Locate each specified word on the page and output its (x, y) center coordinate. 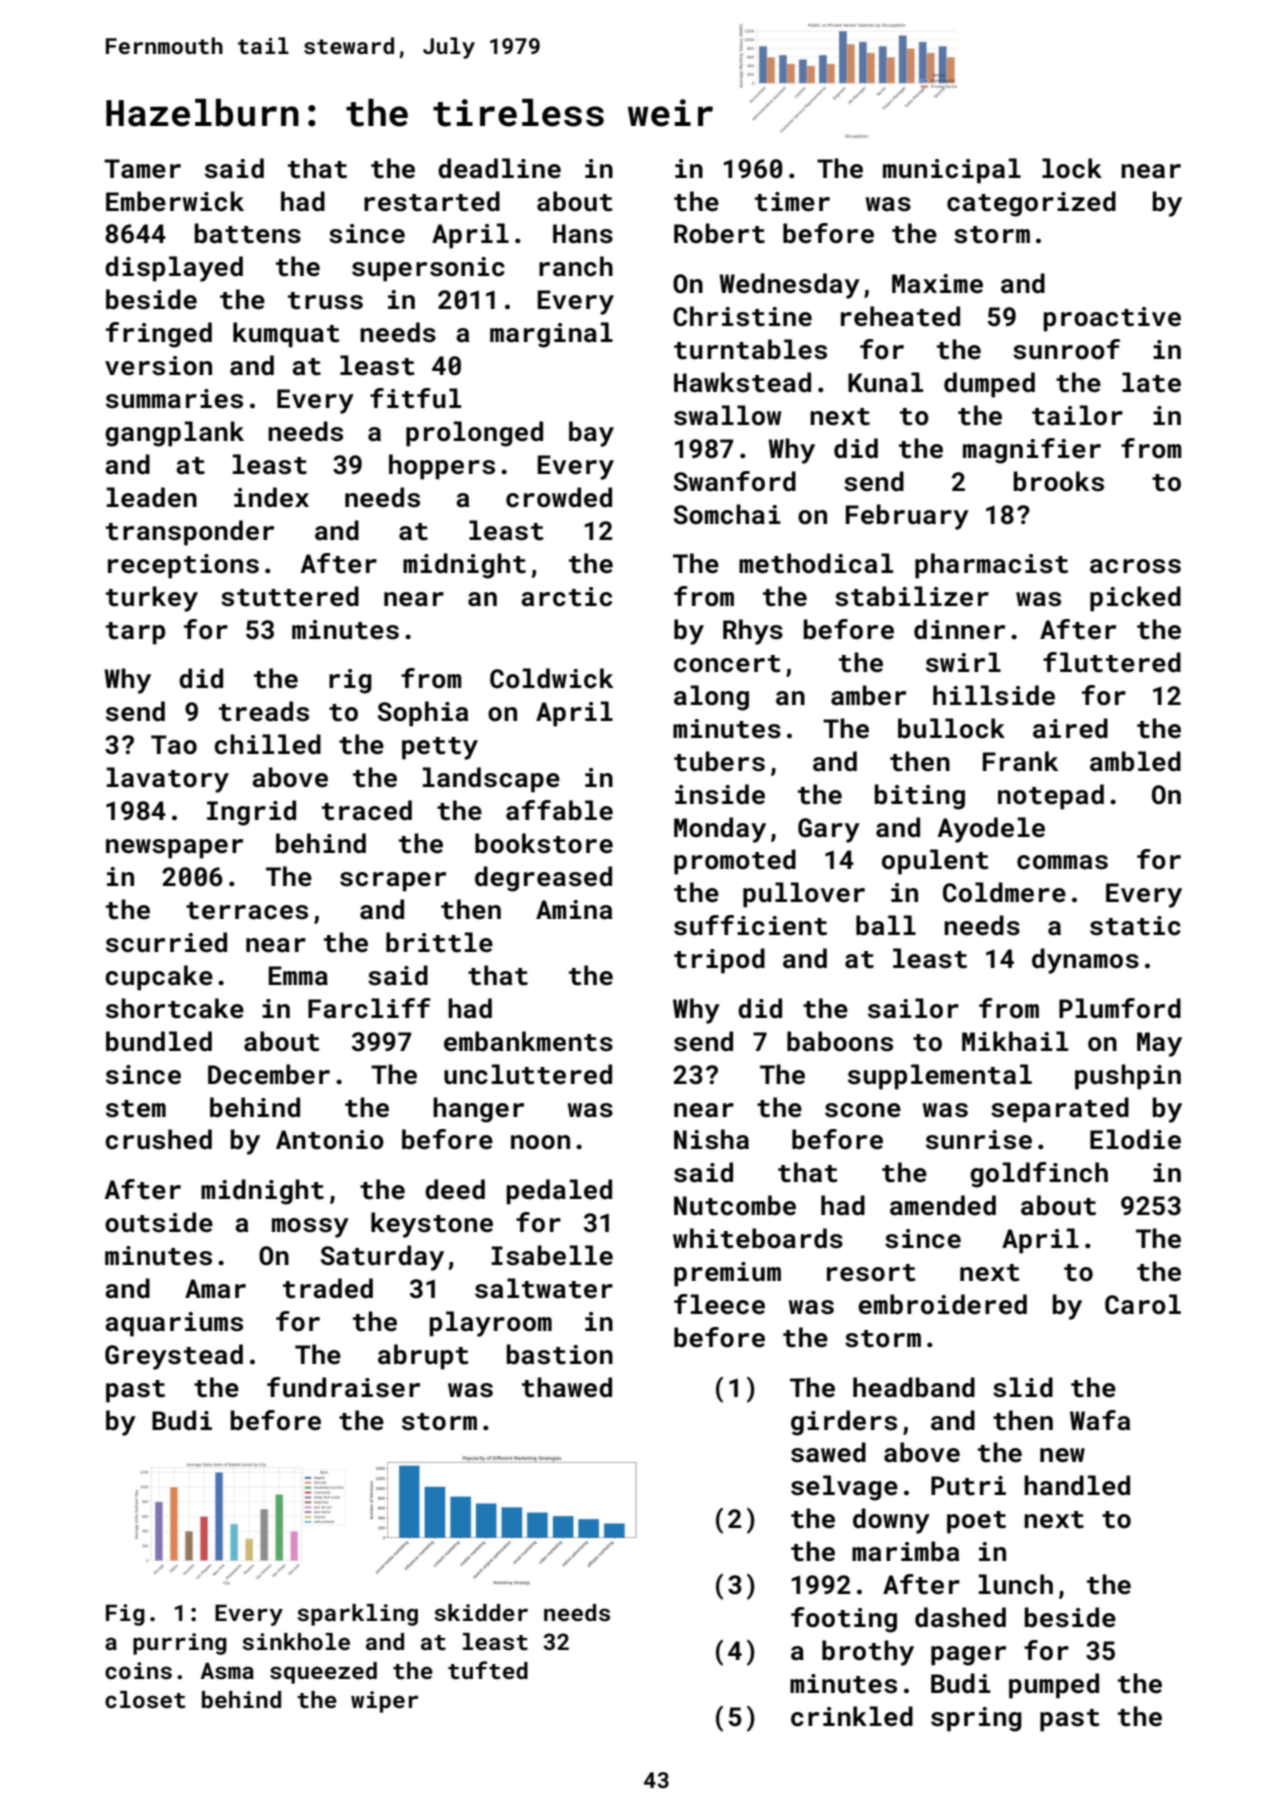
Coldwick (551, 678)
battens (248, 233)
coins (138, 1670)
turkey (152, 599)
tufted (488, 1670)
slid (1023, 1387)
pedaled (559, 1192)
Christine (742, 316)
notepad (1051, 797)
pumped (1054, 1686)
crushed (158, 1139)
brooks (1059, 481)
